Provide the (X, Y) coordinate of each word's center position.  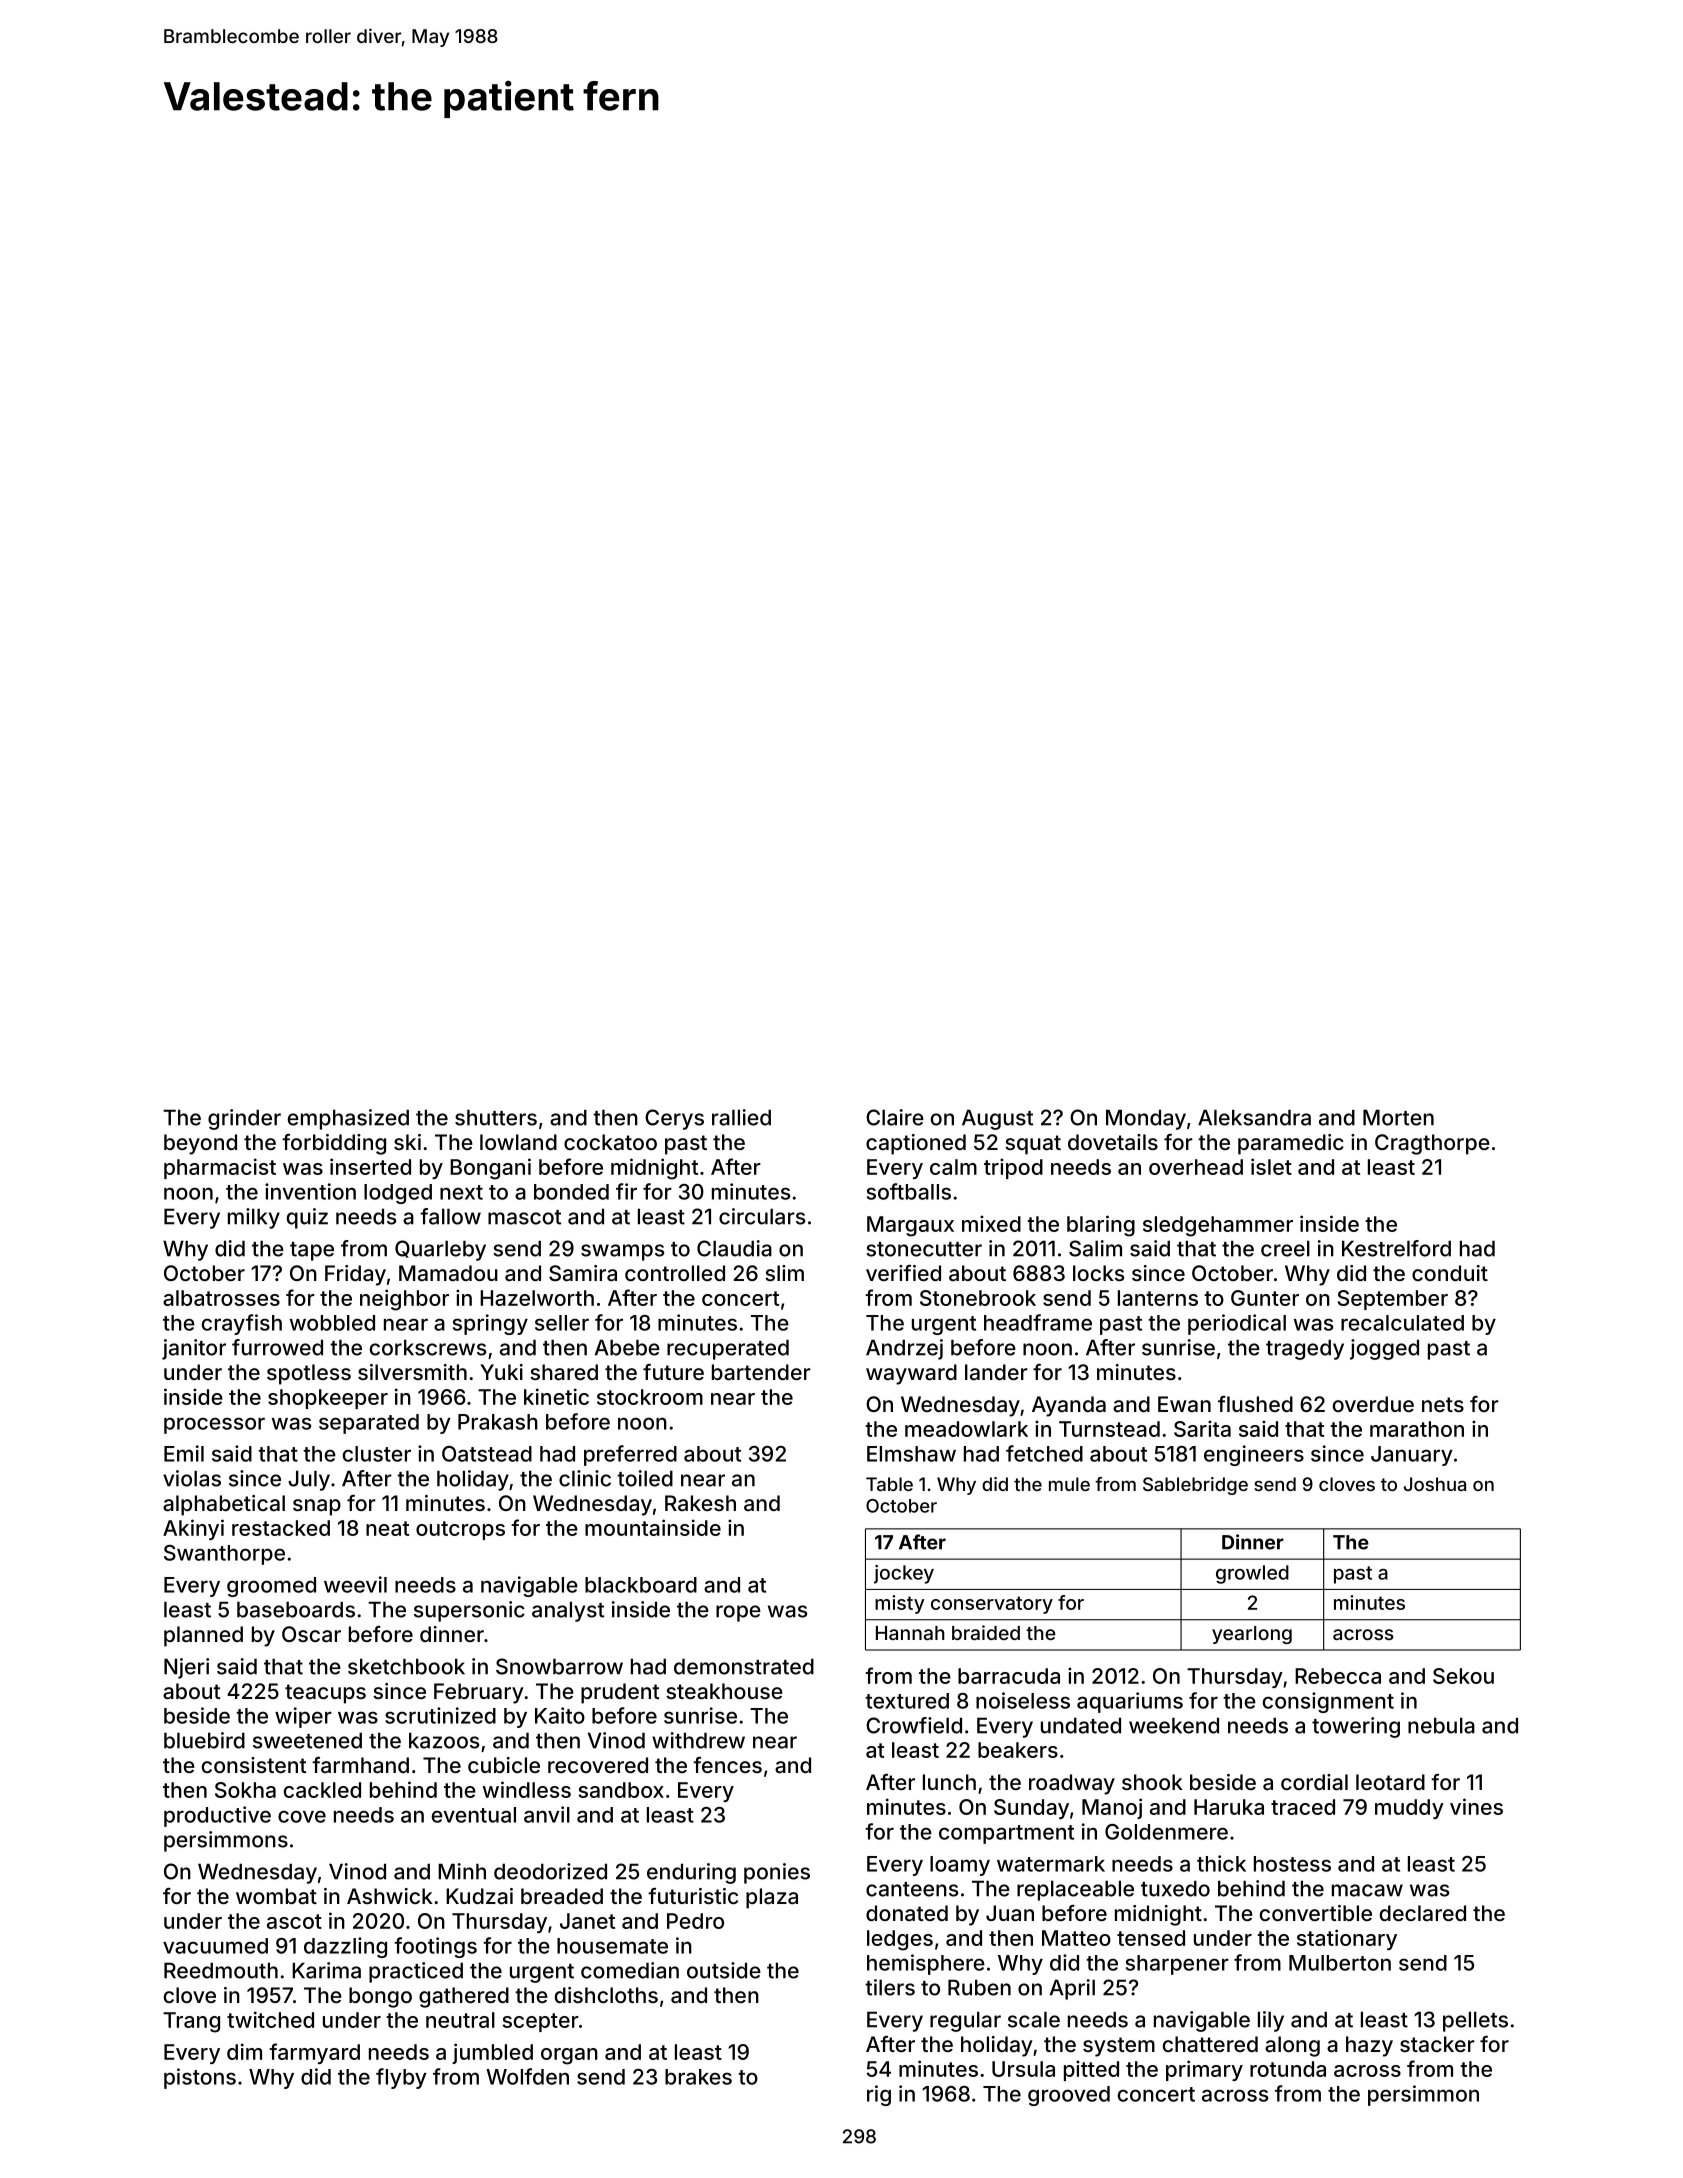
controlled (675, 1273)
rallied (741, 1117)
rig (879, 2095)
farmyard (314, 2053)
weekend (1174, 1725)
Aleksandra (1254, 1117)
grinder (244, 1119)
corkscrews (428, 1347)
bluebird (204, 1740)
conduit (1450, 1273)
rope (738, 1613)
